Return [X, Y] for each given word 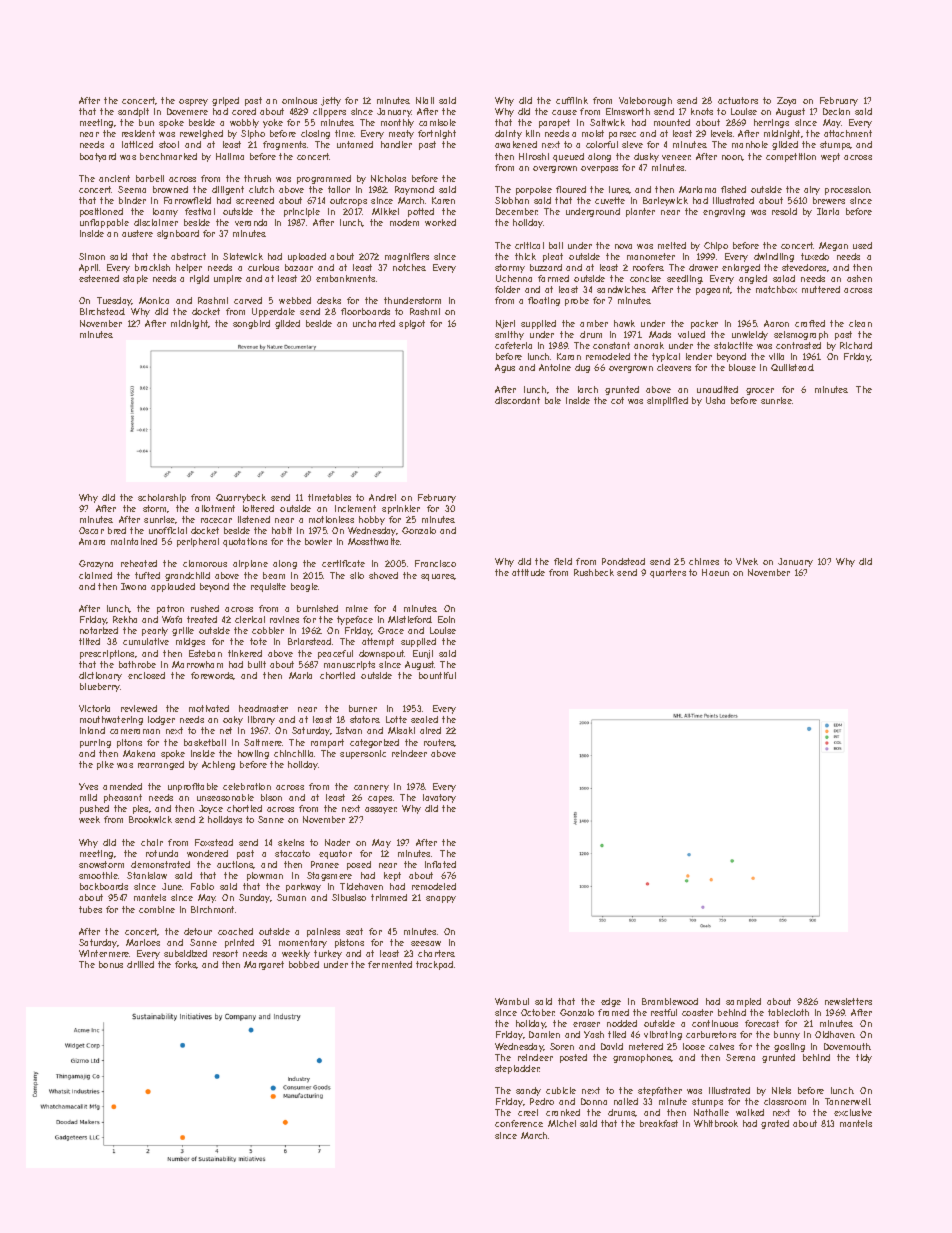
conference [519, 1123]
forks [186, 965]
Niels [781, 1090]
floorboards [365, 311]
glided [287, 324]
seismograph [801, 335]
